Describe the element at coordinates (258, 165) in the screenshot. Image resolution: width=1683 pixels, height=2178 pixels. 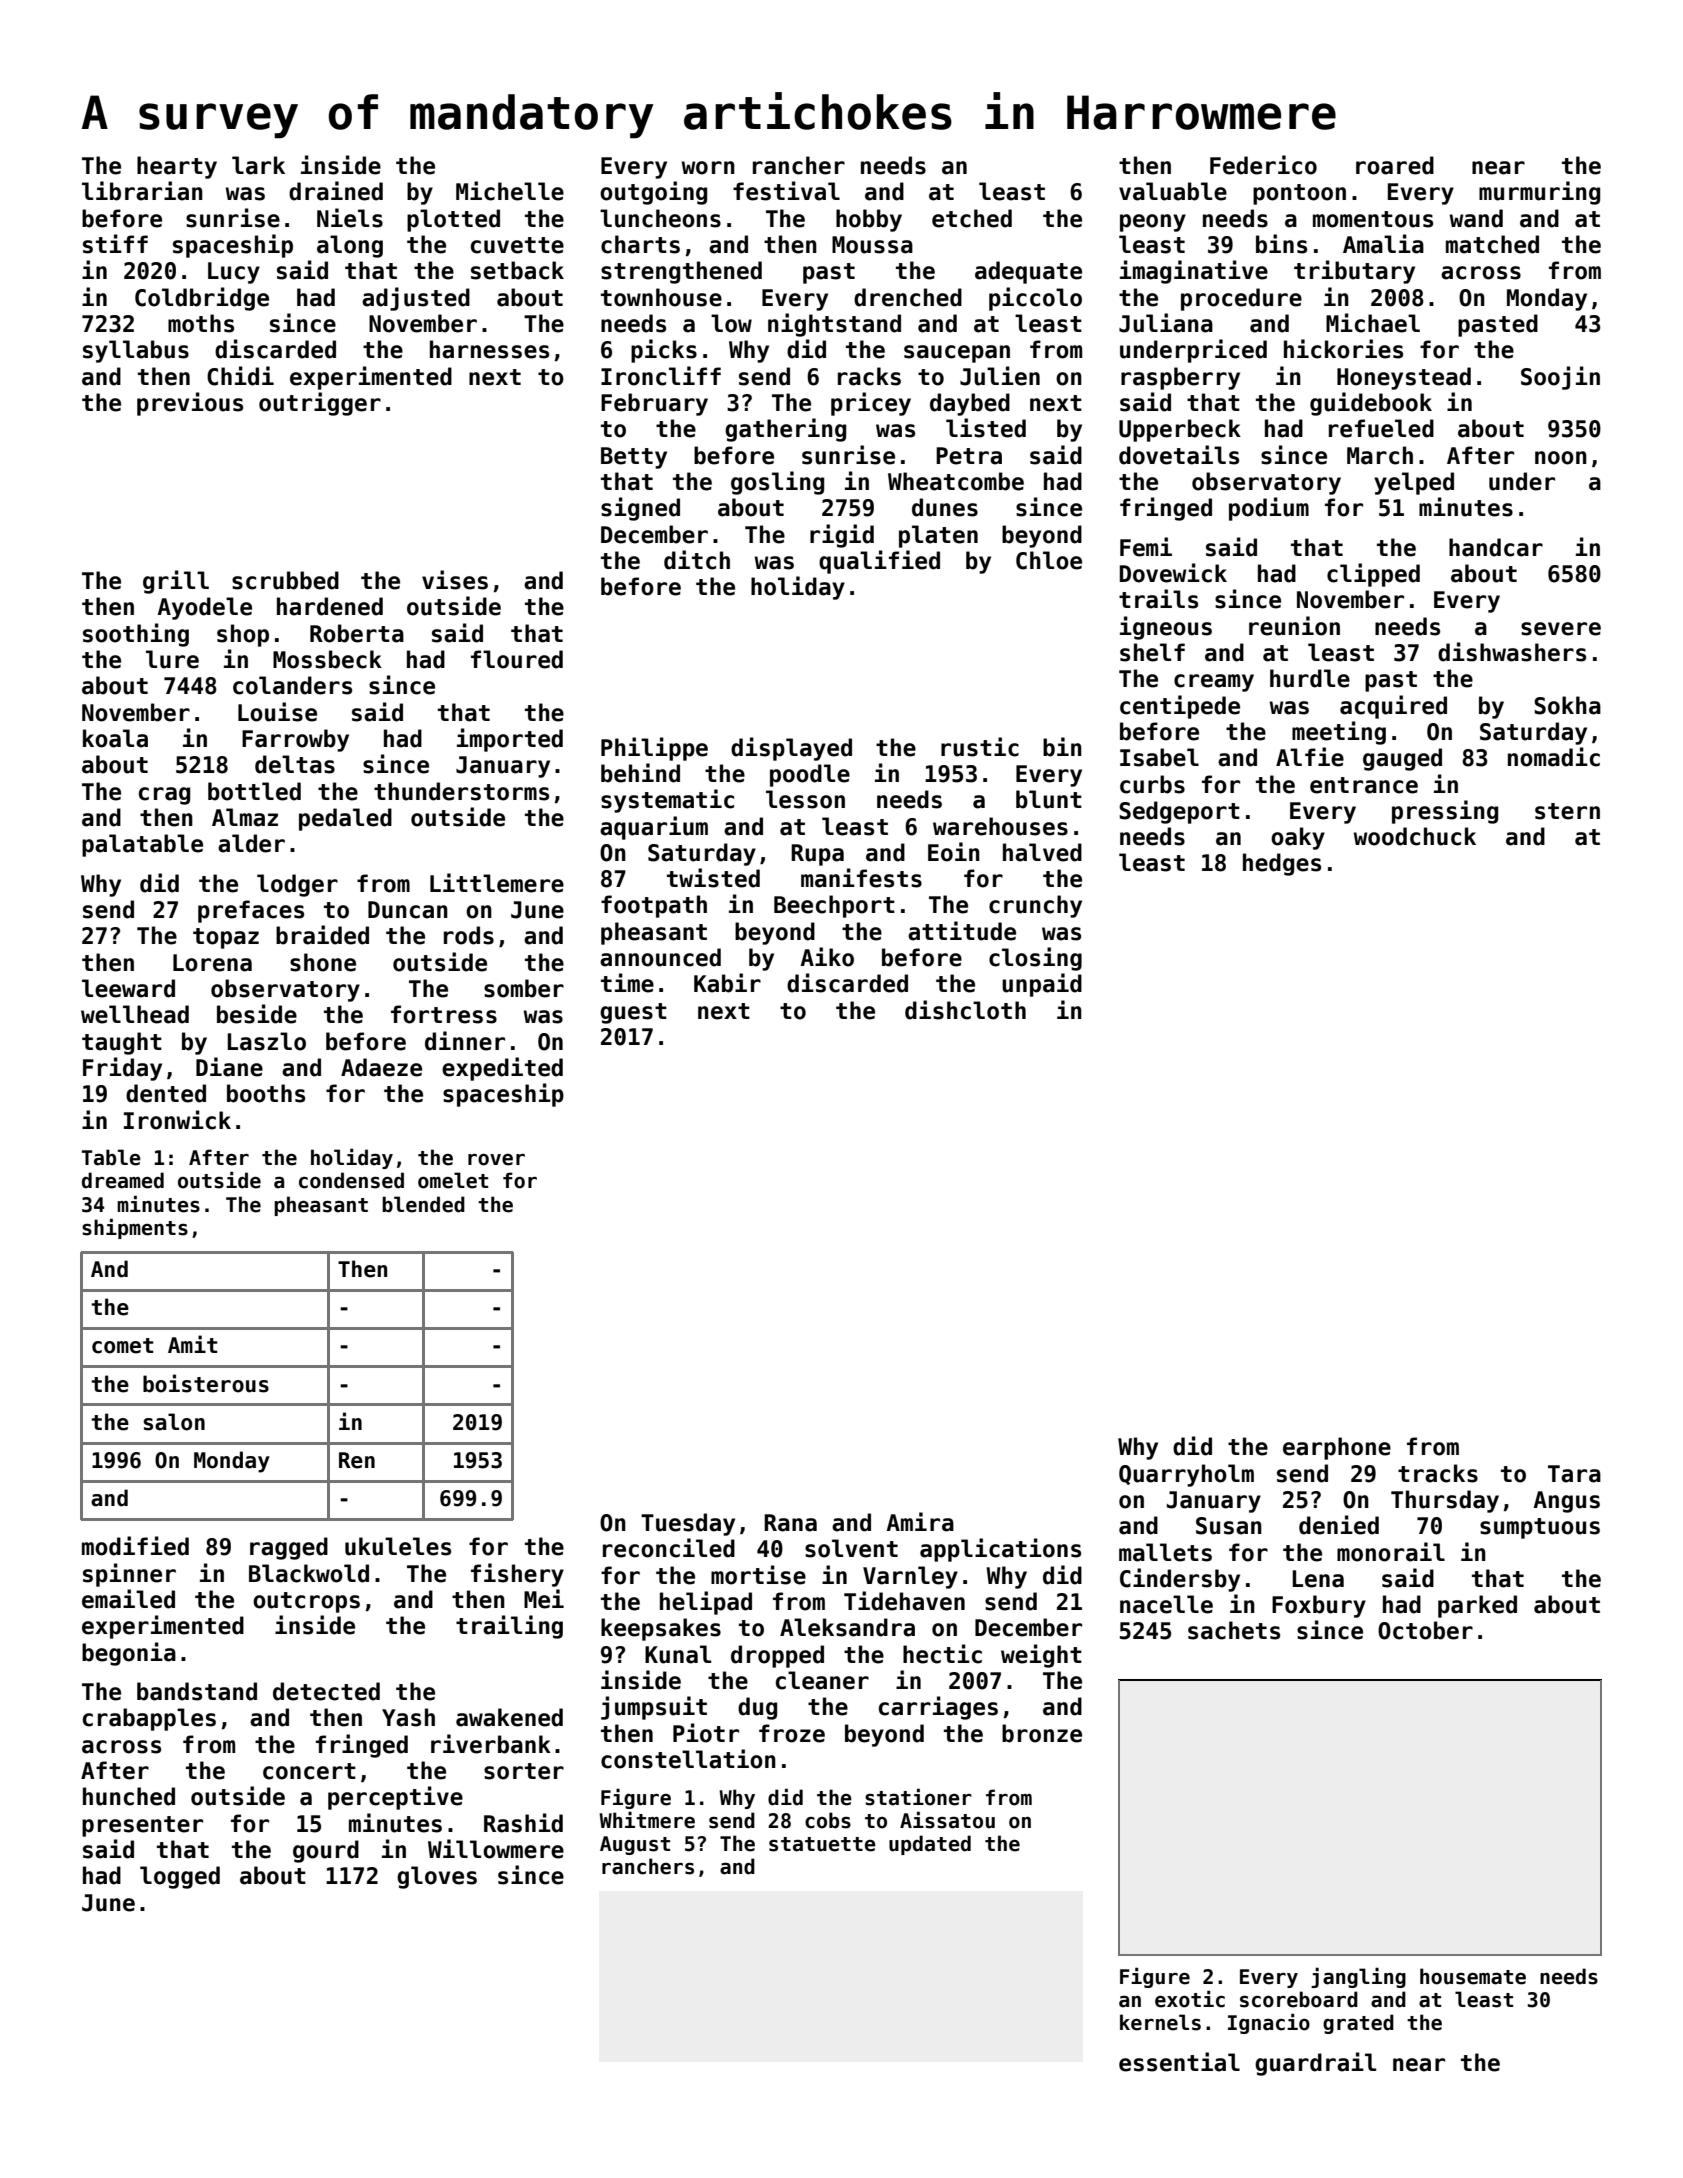
I see `lark` at that location.
